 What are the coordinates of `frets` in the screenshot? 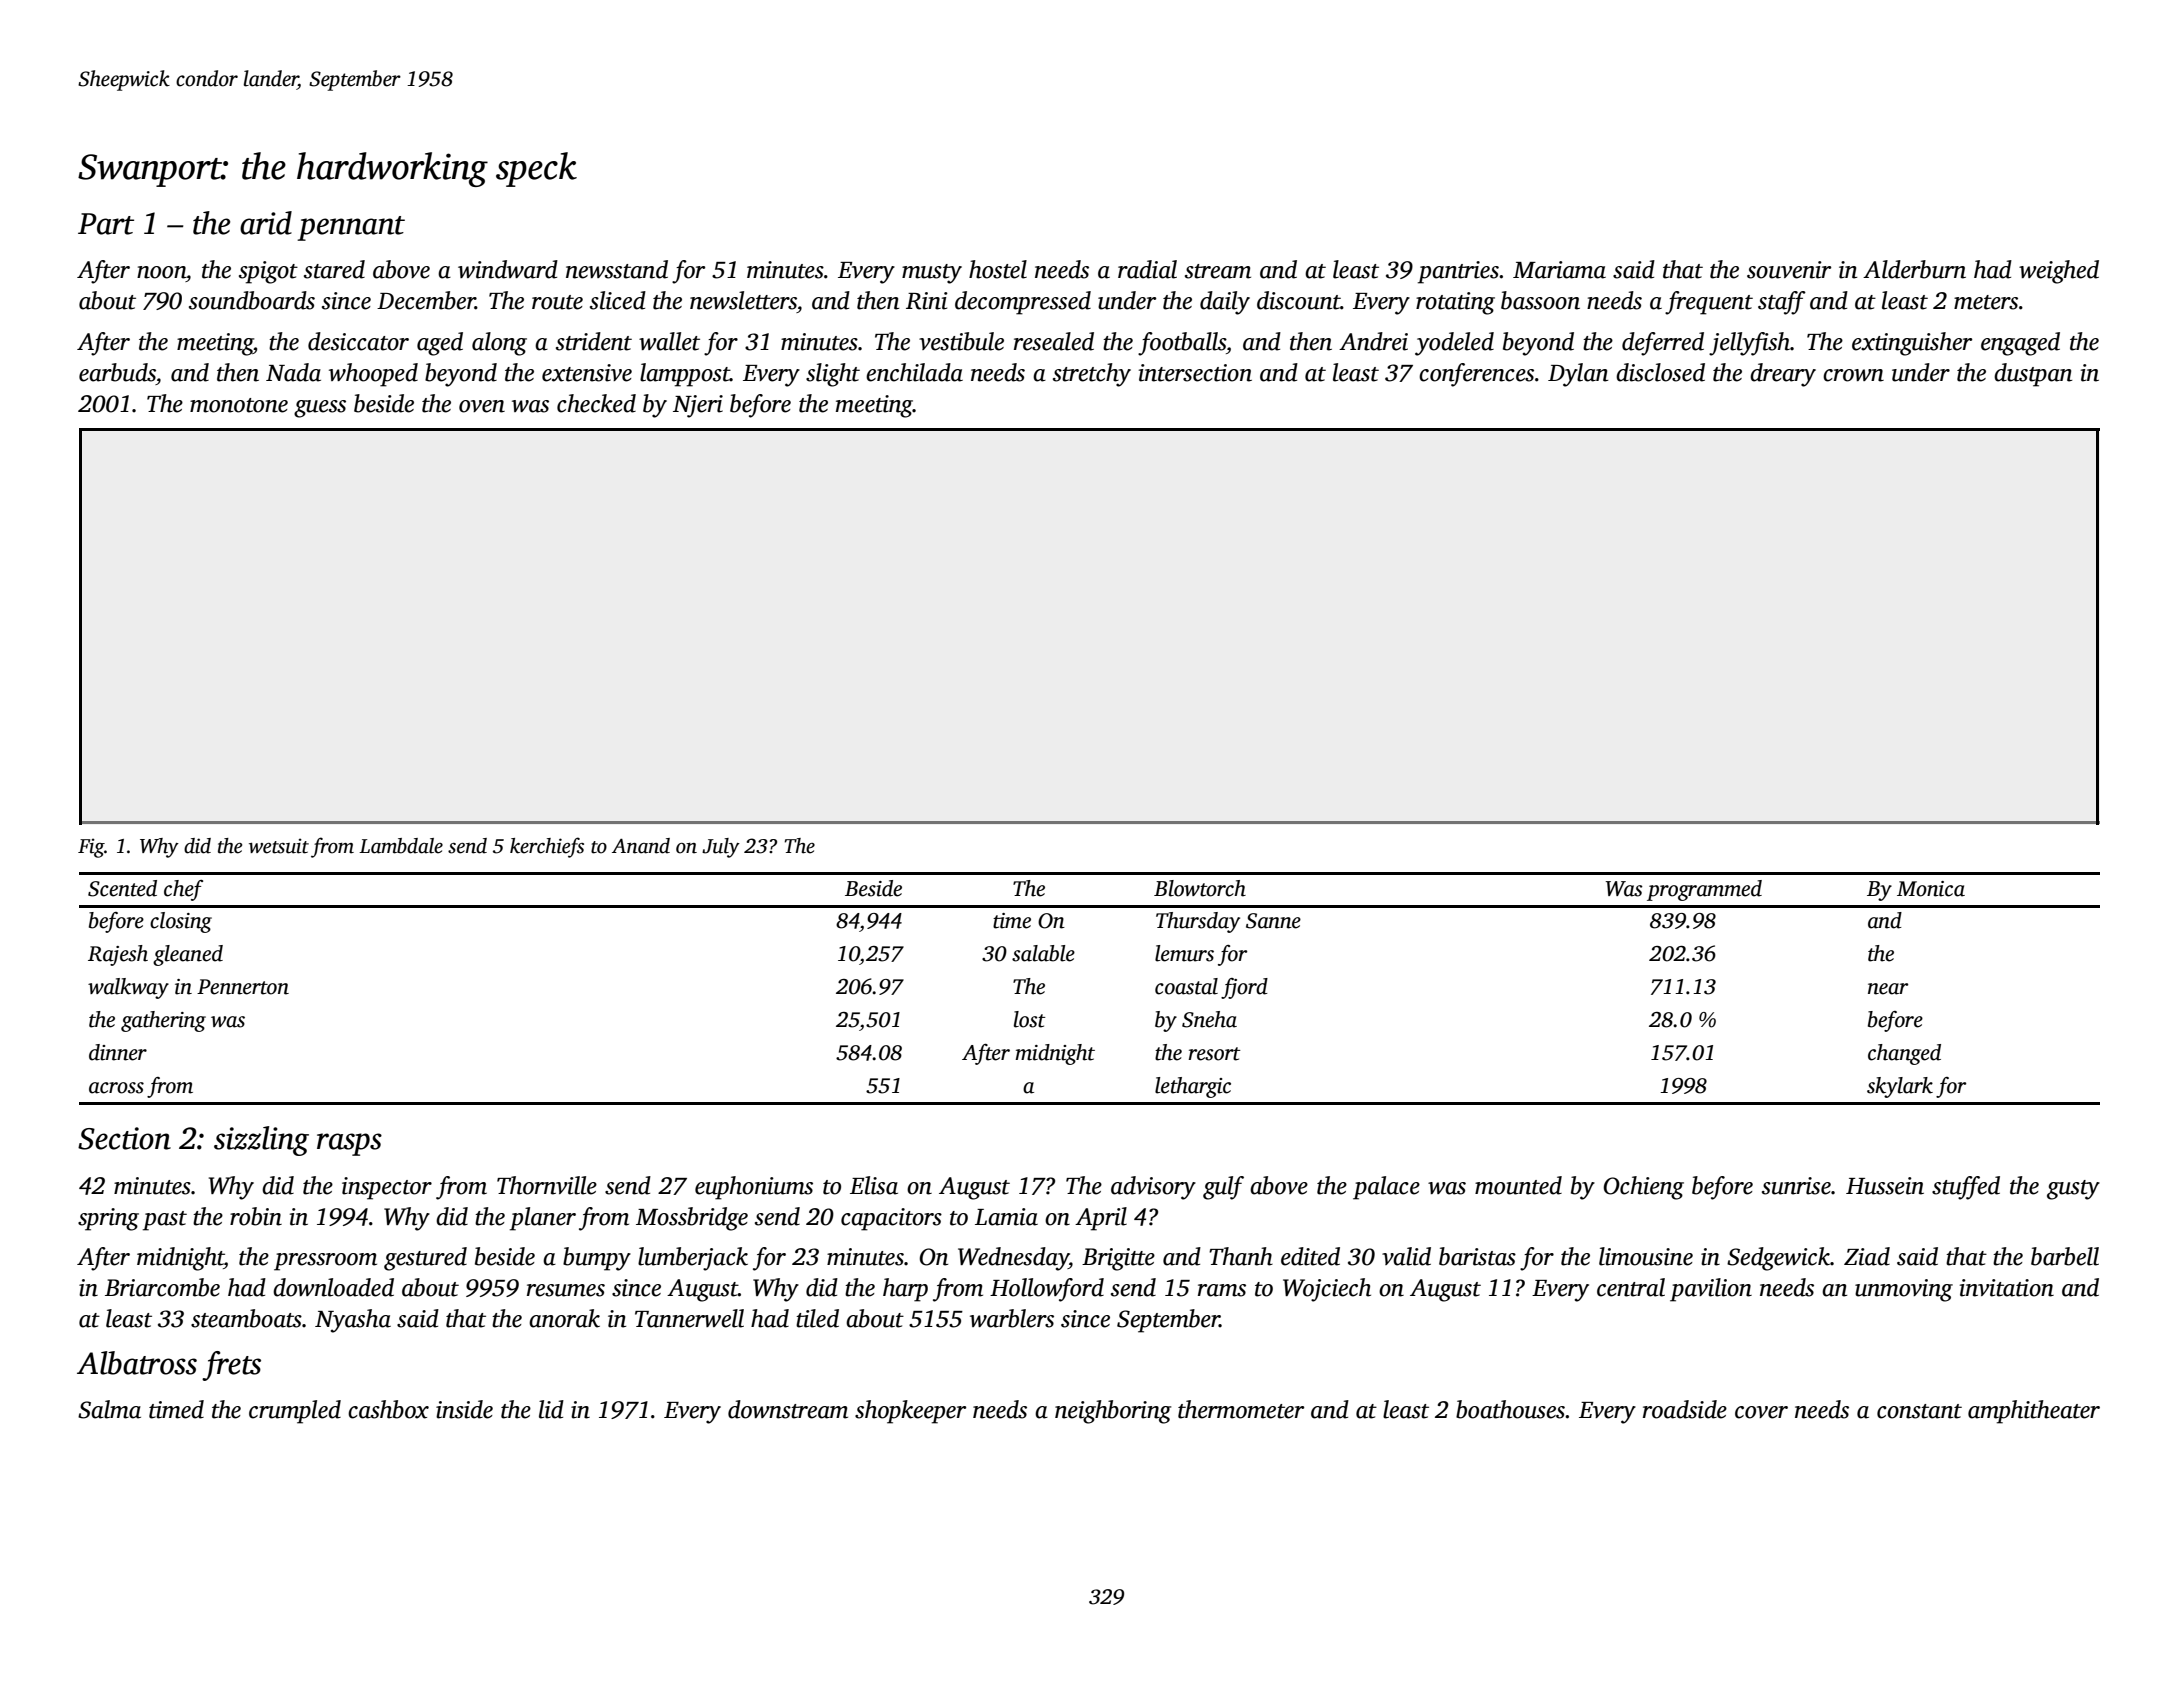 It's located at (231, 1366).
